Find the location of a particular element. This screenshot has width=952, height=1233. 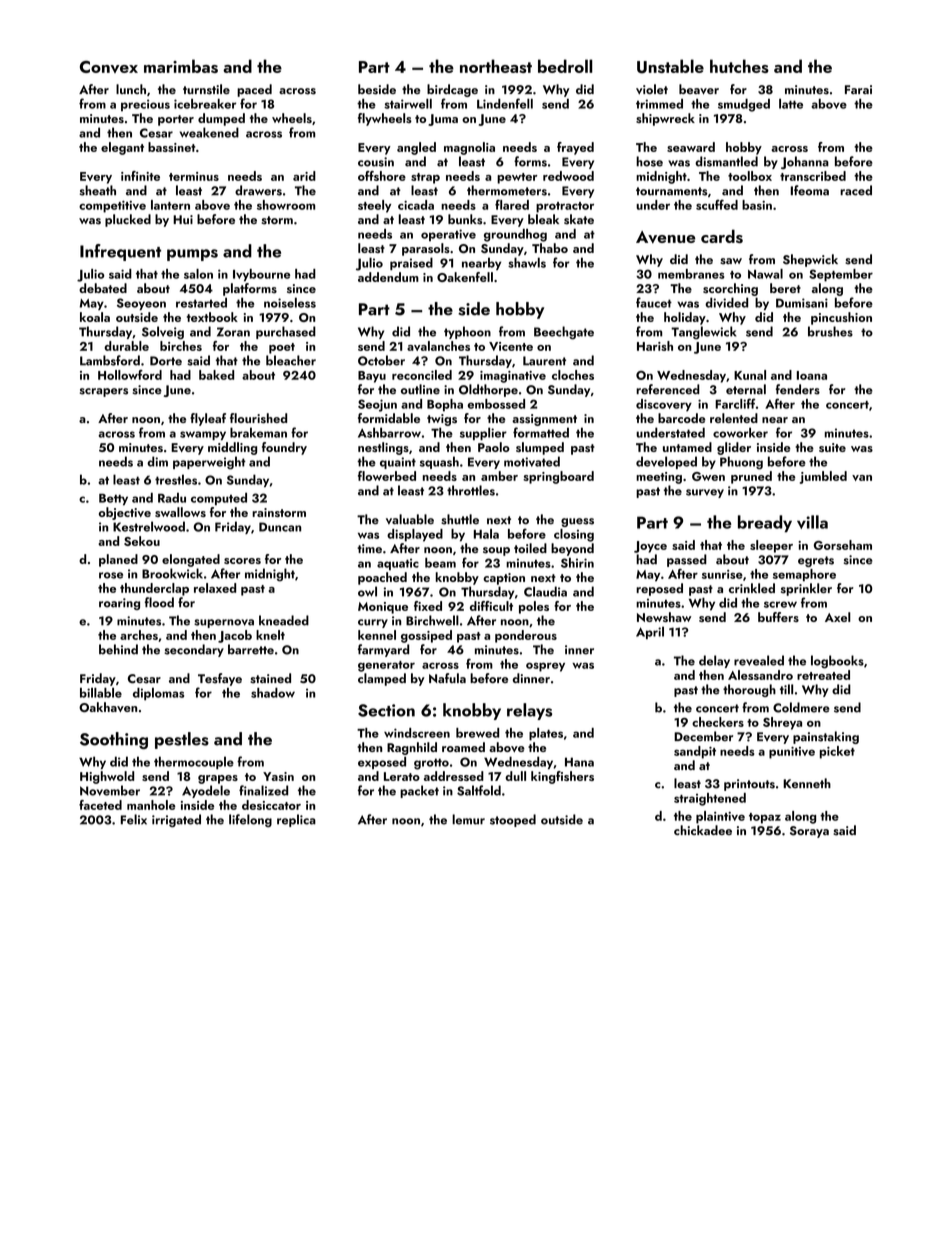

infinite is located at coordinates (140, 176).
